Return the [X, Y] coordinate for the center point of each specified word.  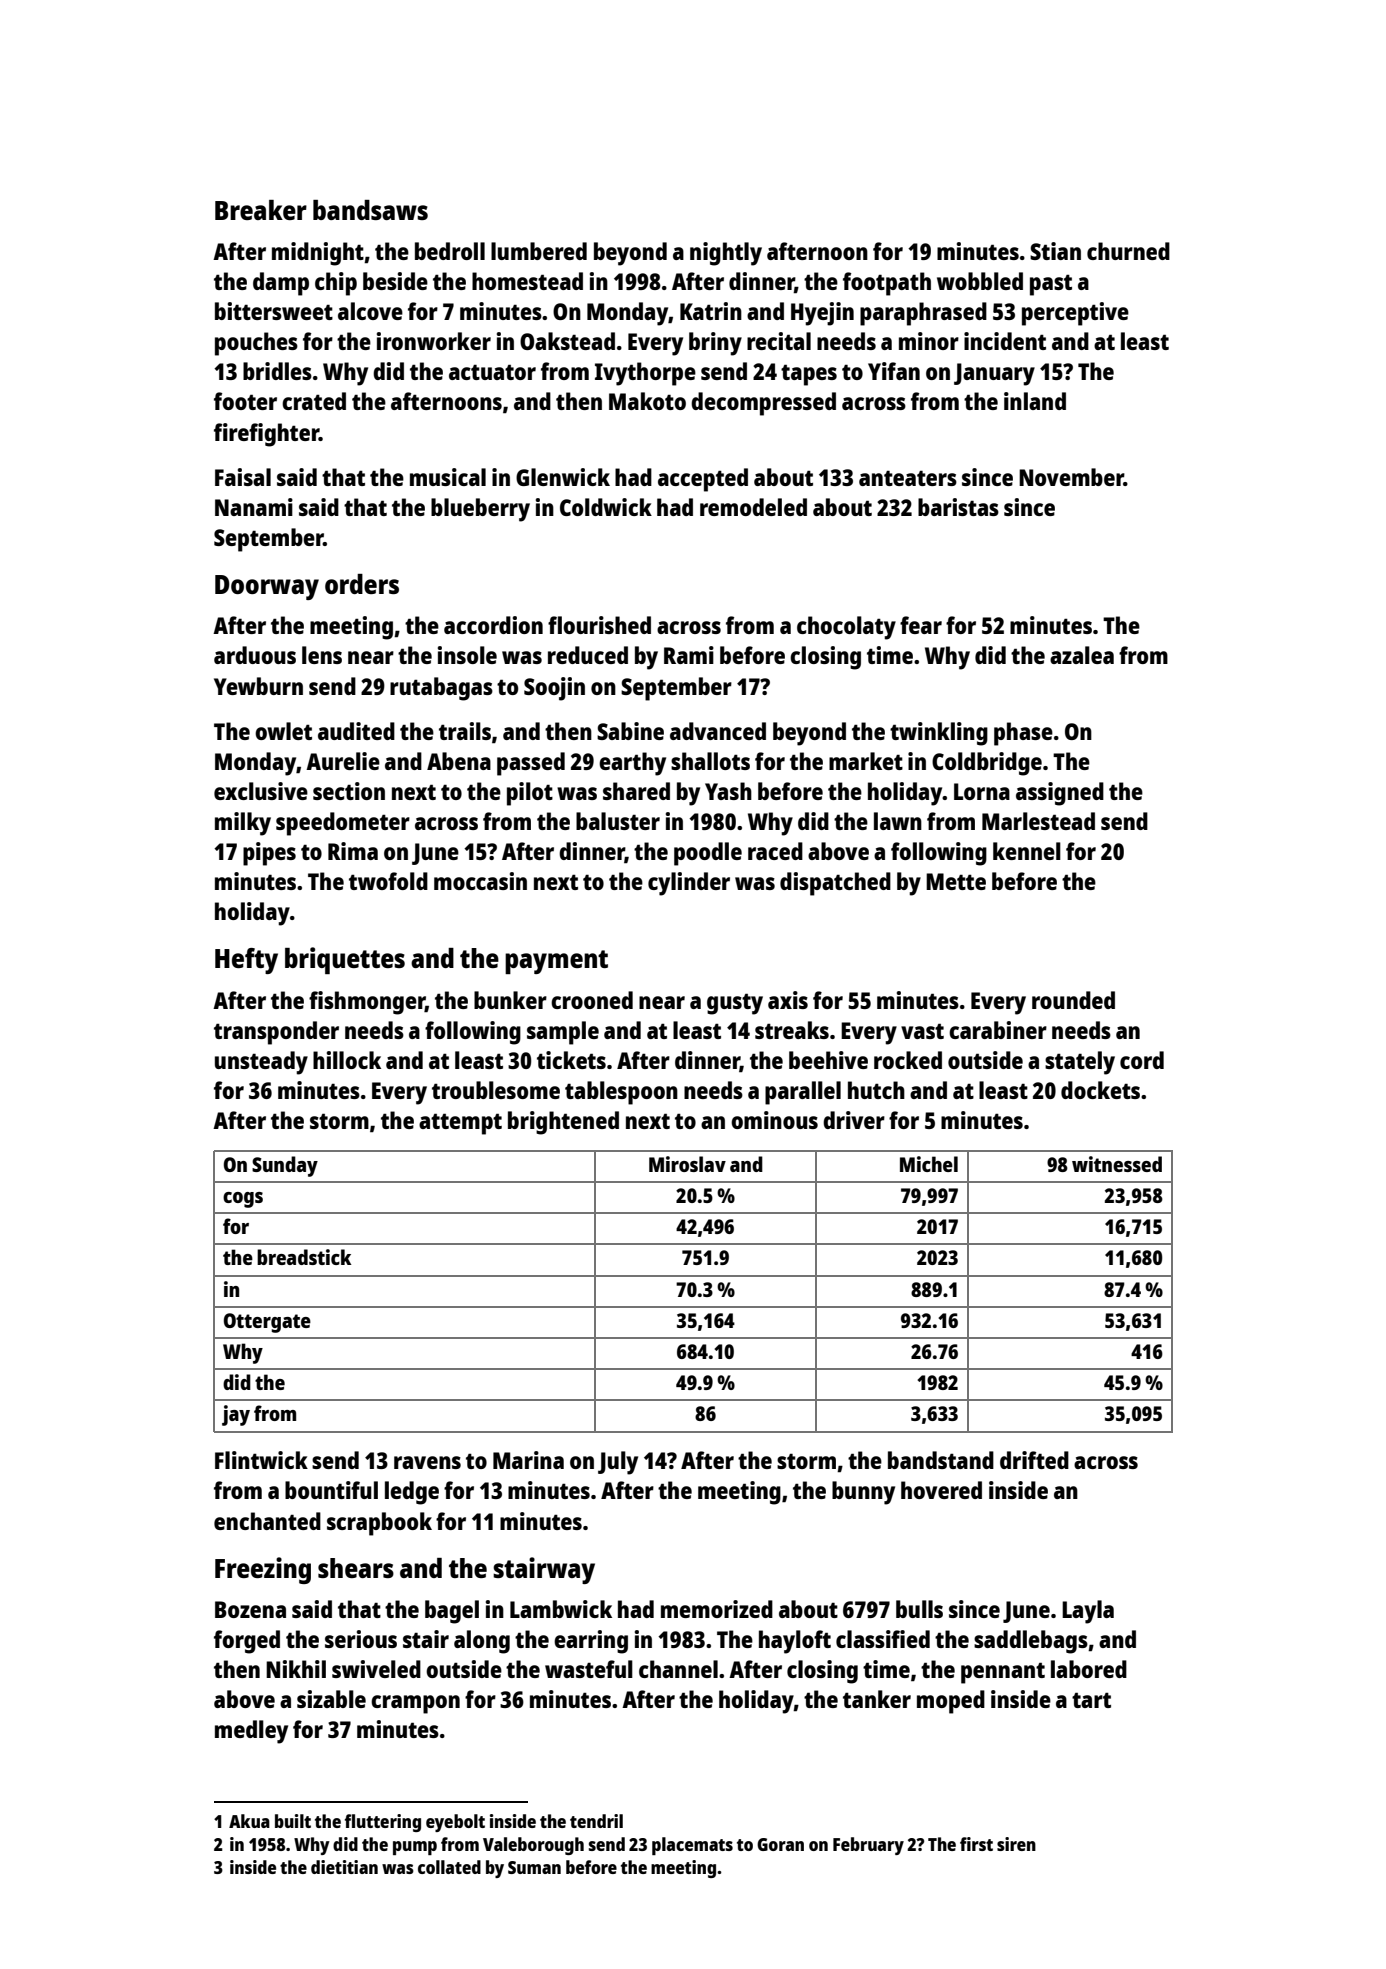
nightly [726, 254]
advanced [718, 731]
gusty [735, 1004]
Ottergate [267, 1323]
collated [449, 1867]
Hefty [246, 961]
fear [921, 625]
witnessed [1117, 1164]
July [618, 1463]
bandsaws [370, 210]
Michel [929, 1164]
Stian [1055, 251]
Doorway [267, 587]
